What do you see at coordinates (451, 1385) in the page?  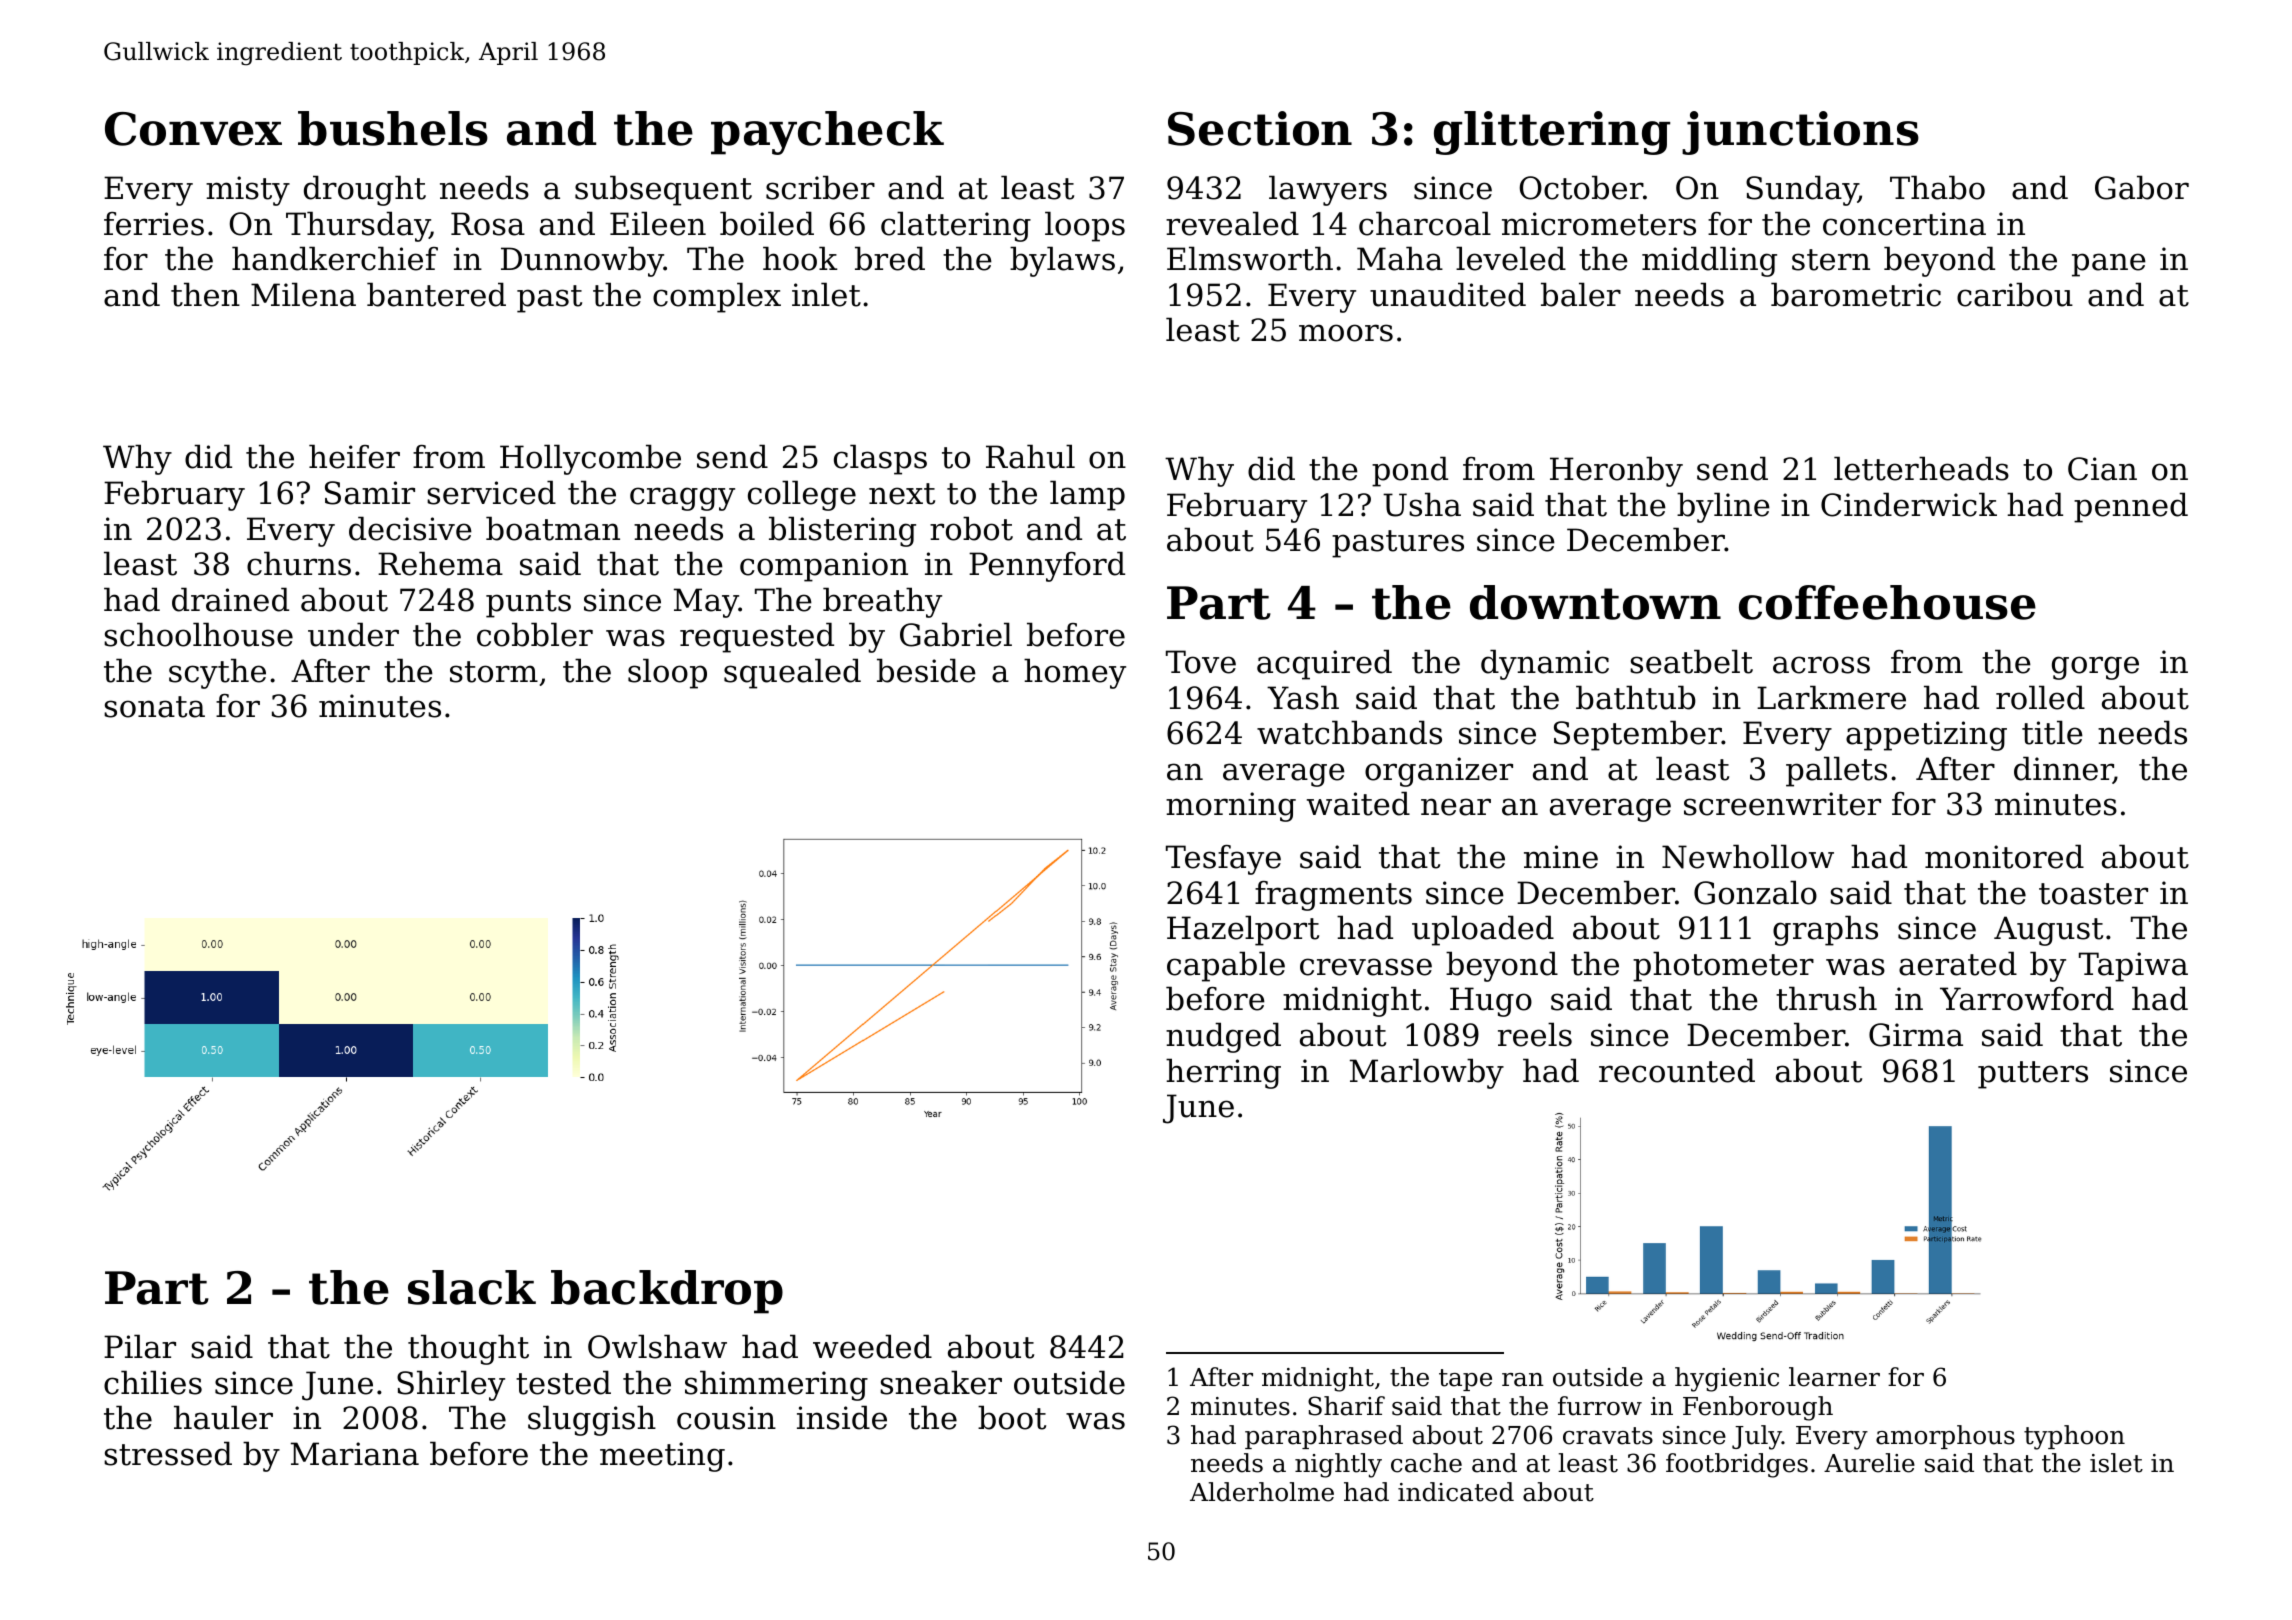 I see `Shirley` at bounding box center [451, 1385].
